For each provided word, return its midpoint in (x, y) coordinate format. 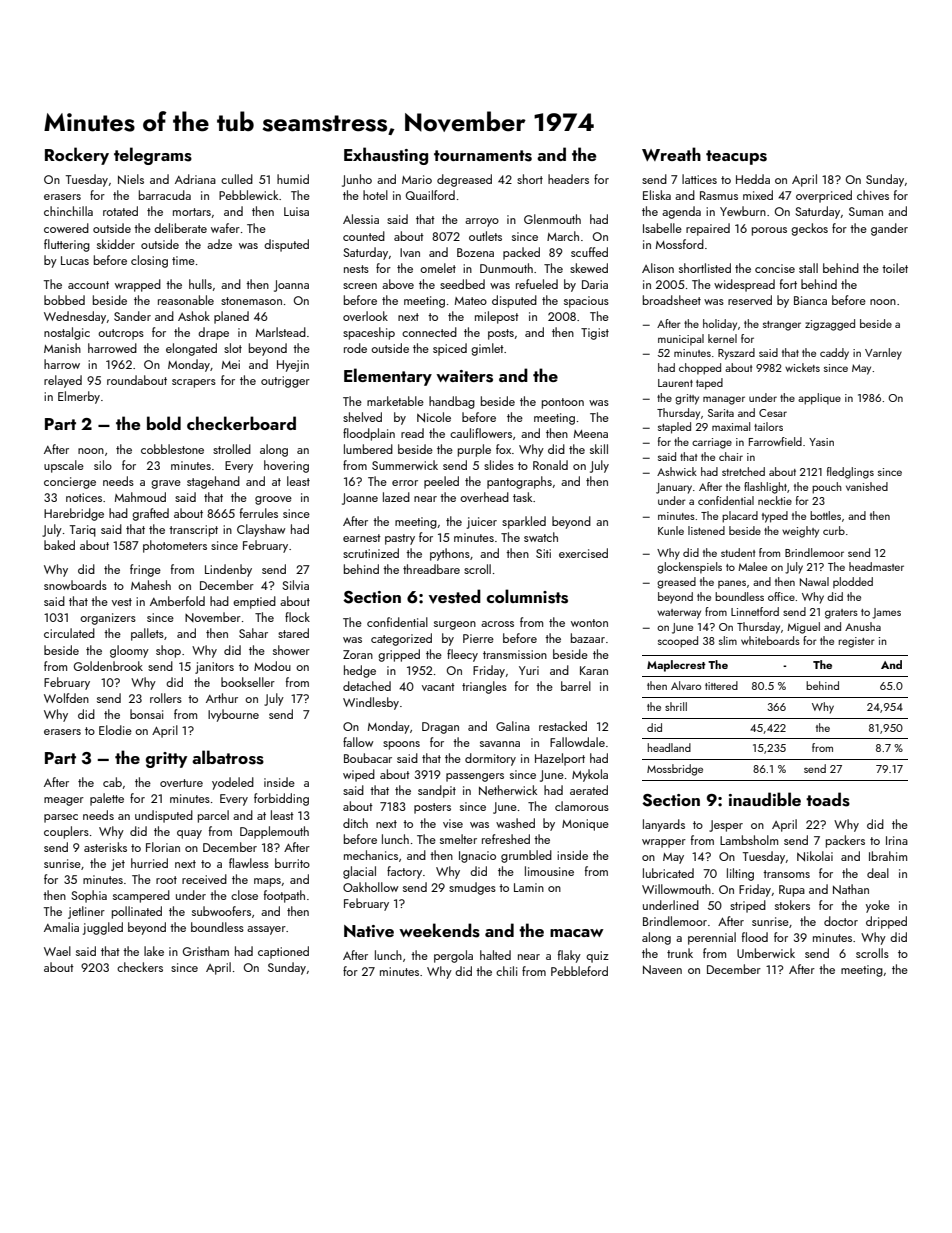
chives (873, 195)
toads (828, 799)
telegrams (153, 156)
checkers (140, 967)
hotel (375, 195)
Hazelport (560, 759)
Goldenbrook (108, 666)
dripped (886, 922)
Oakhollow (371, 887)
